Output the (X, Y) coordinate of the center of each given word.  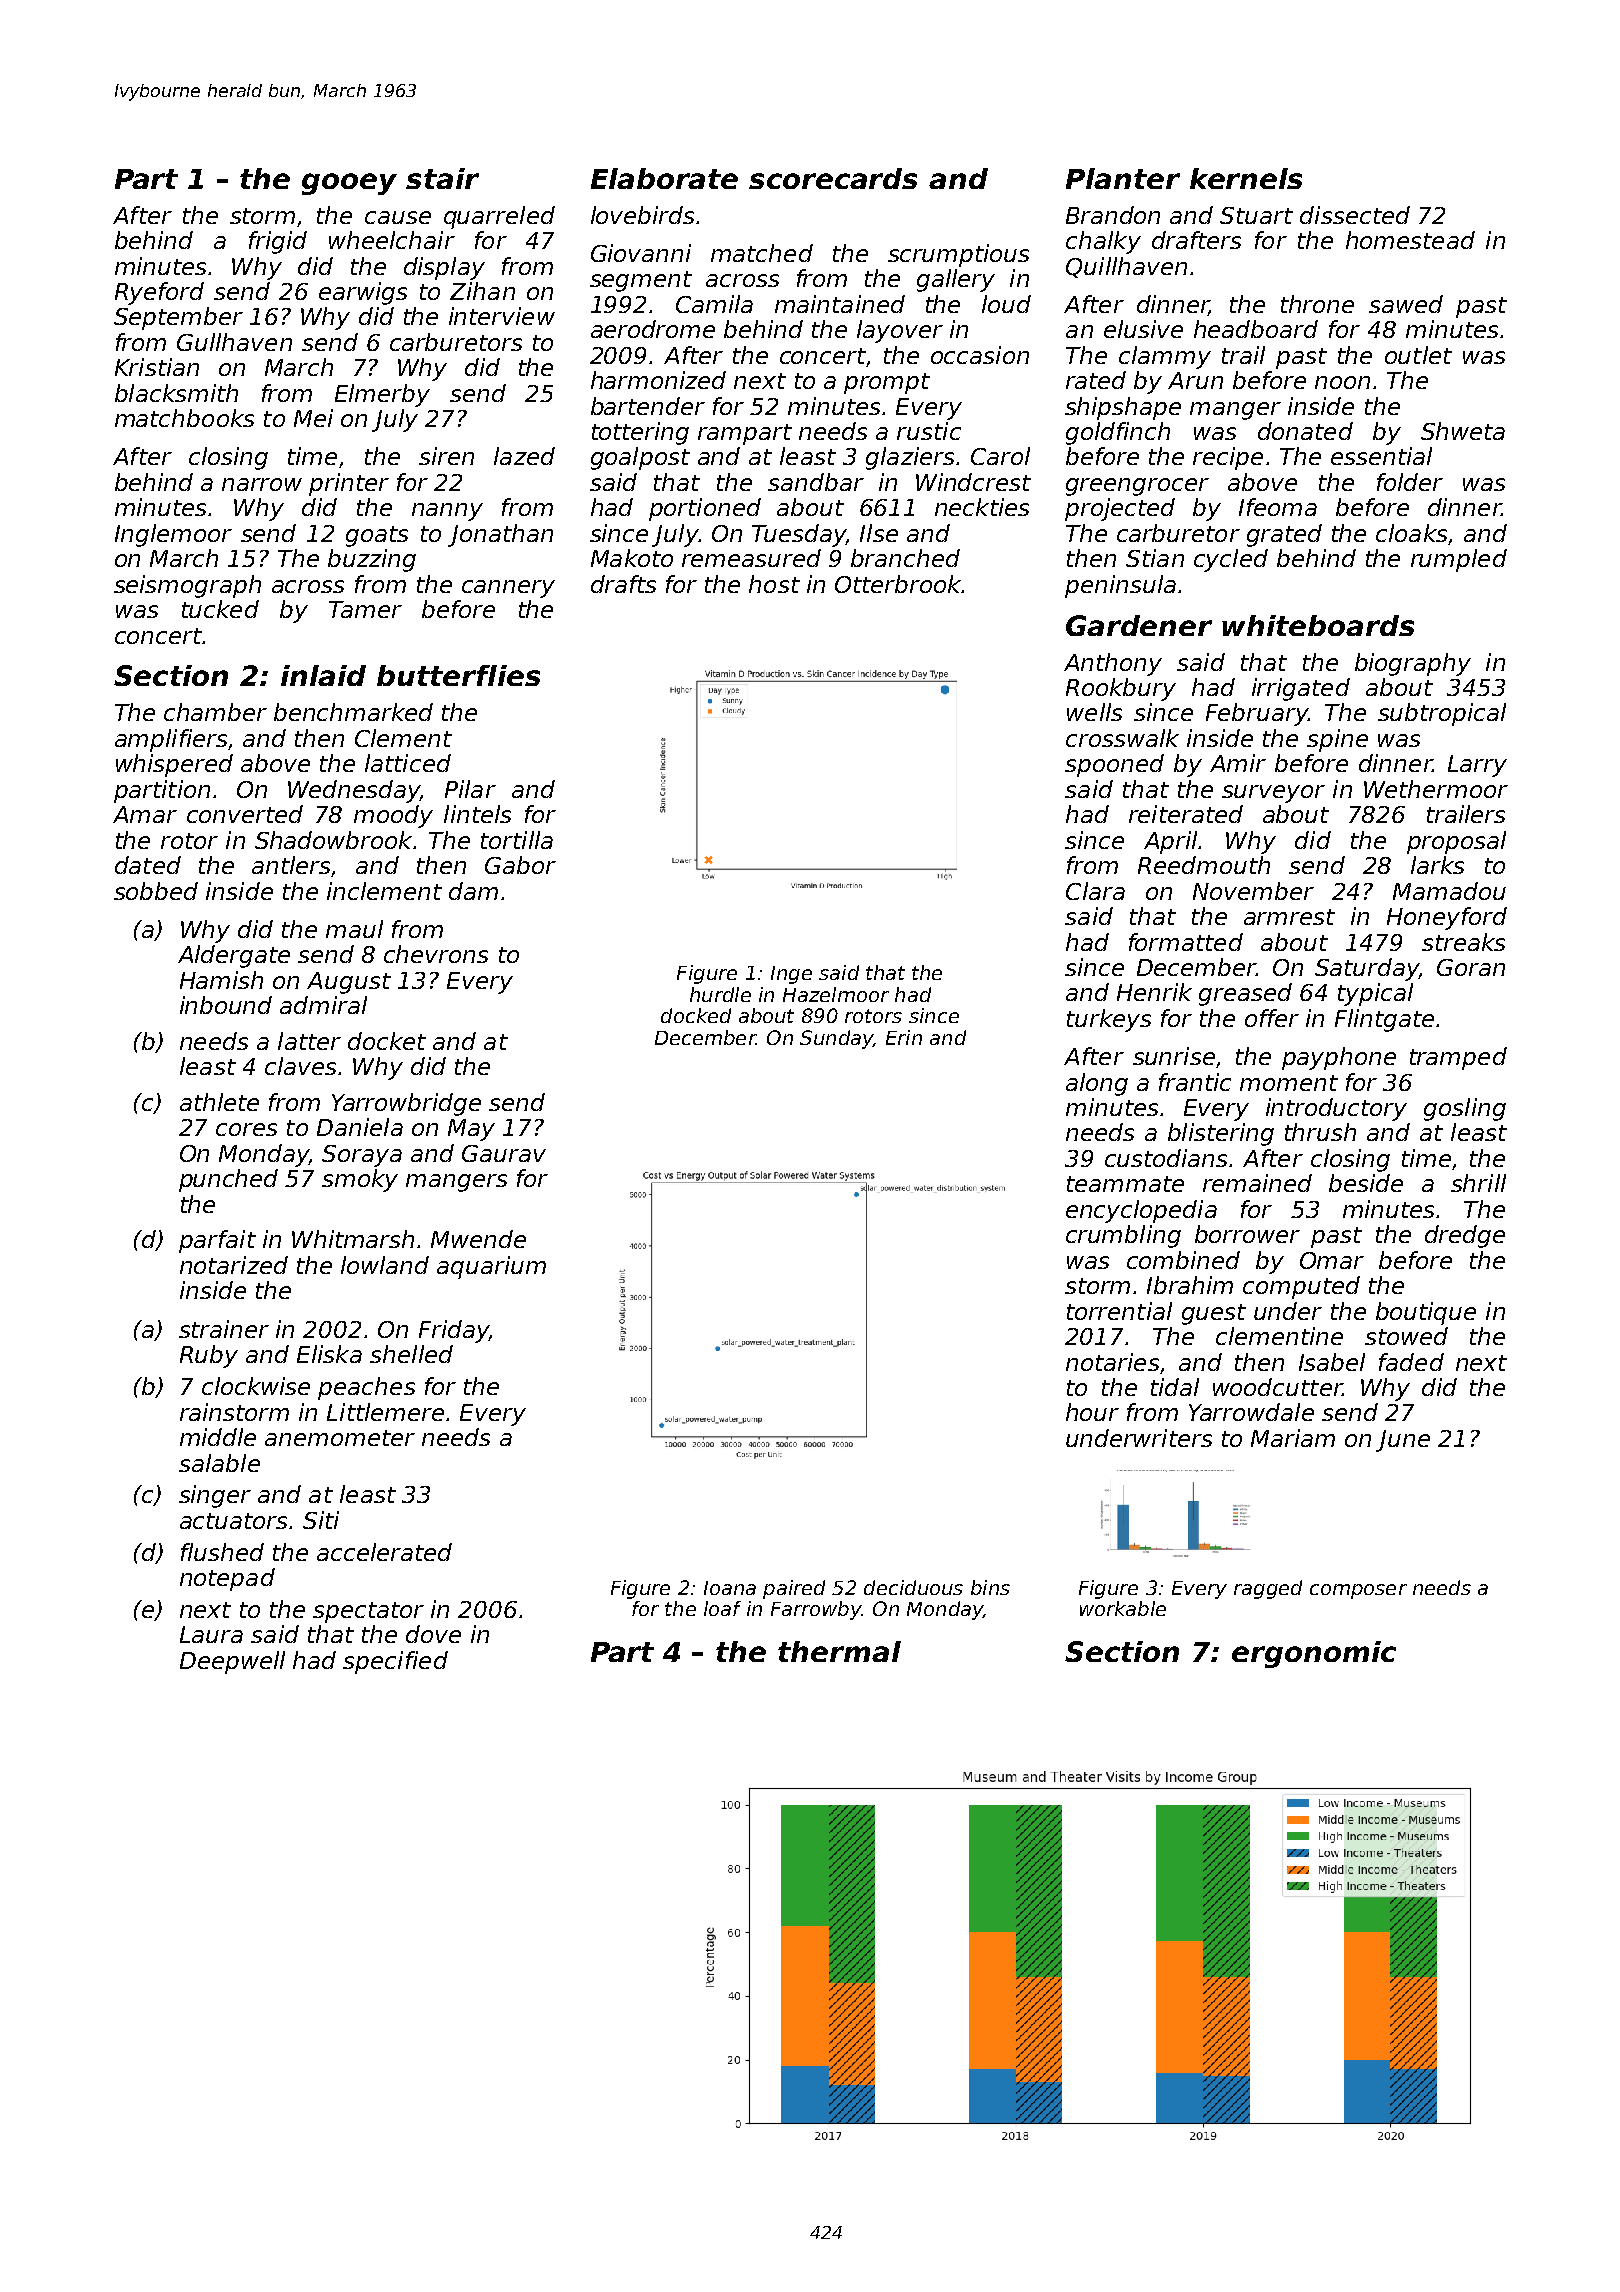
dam (473, 891)
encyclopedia (1141, 1211)
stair (442, 178)
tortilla (517, 840)
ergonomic (1314, 1654)
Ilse (879, 533)
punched (228, 1180)
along (1097, 1084)
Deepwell (232, 1662)
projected (1120, 509)
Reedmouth (1204, 865)
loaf (722, 1608)
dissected (1355, 215)
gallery (956, 280)
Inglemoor (173, 535)
